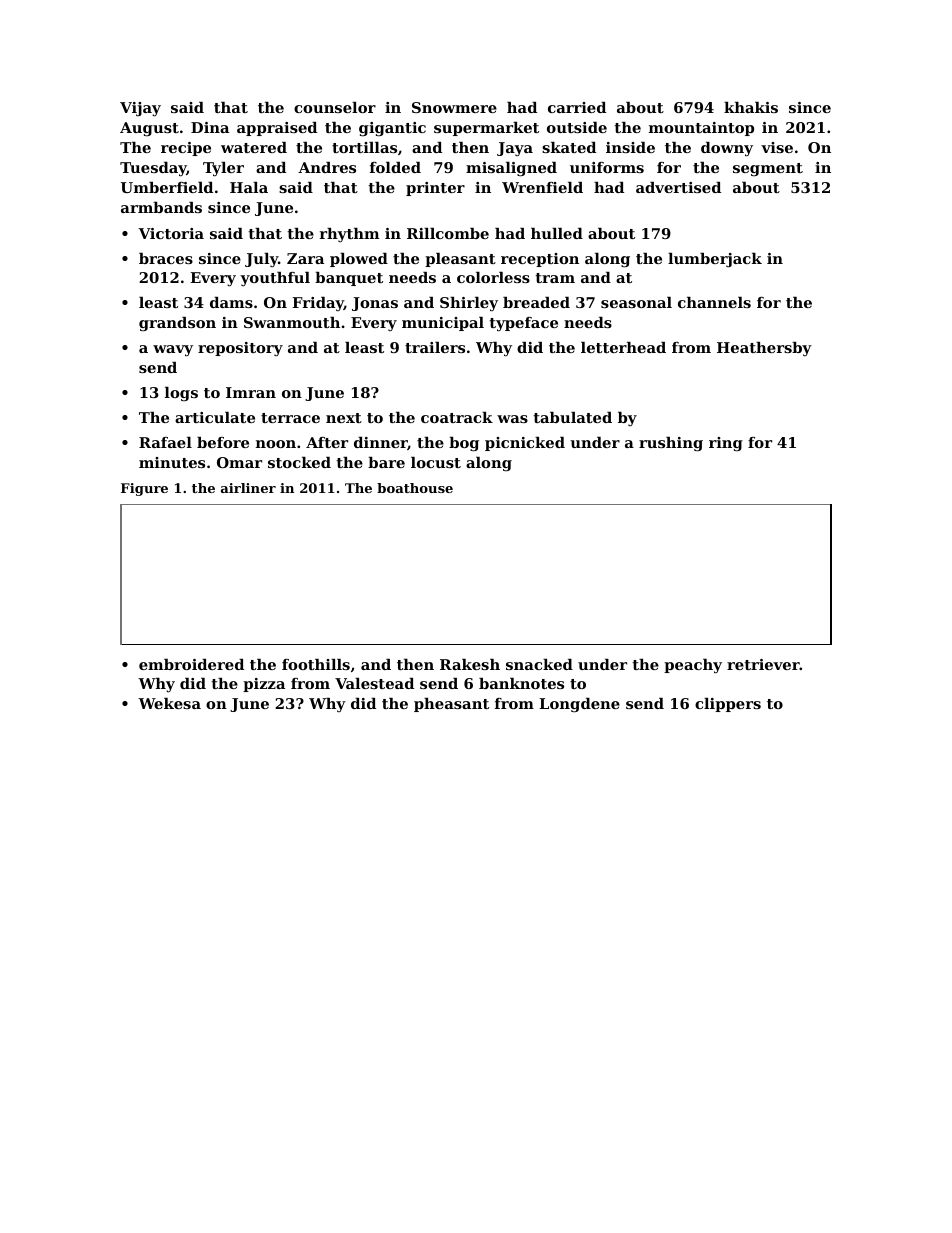 This screenshot has width=952, height=1233. I want to click on outside, so click(577, 127).
